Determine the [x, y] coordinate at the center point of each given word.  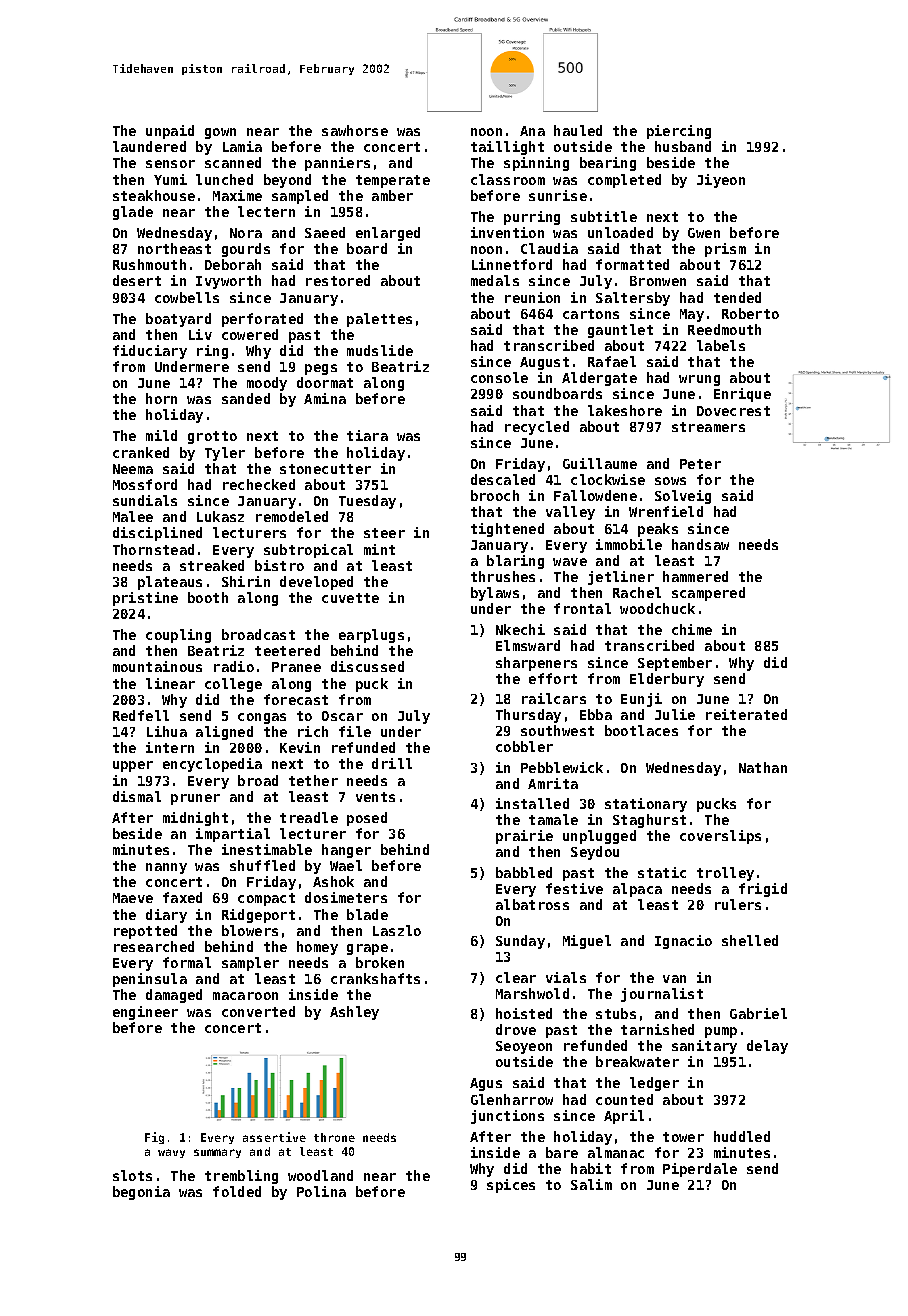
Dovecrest [733, 411]
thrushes [503, 576]
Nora [246, 233]
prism [725, 250]
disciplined [157, 534]
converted [258, 1011]
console [499, 377]
